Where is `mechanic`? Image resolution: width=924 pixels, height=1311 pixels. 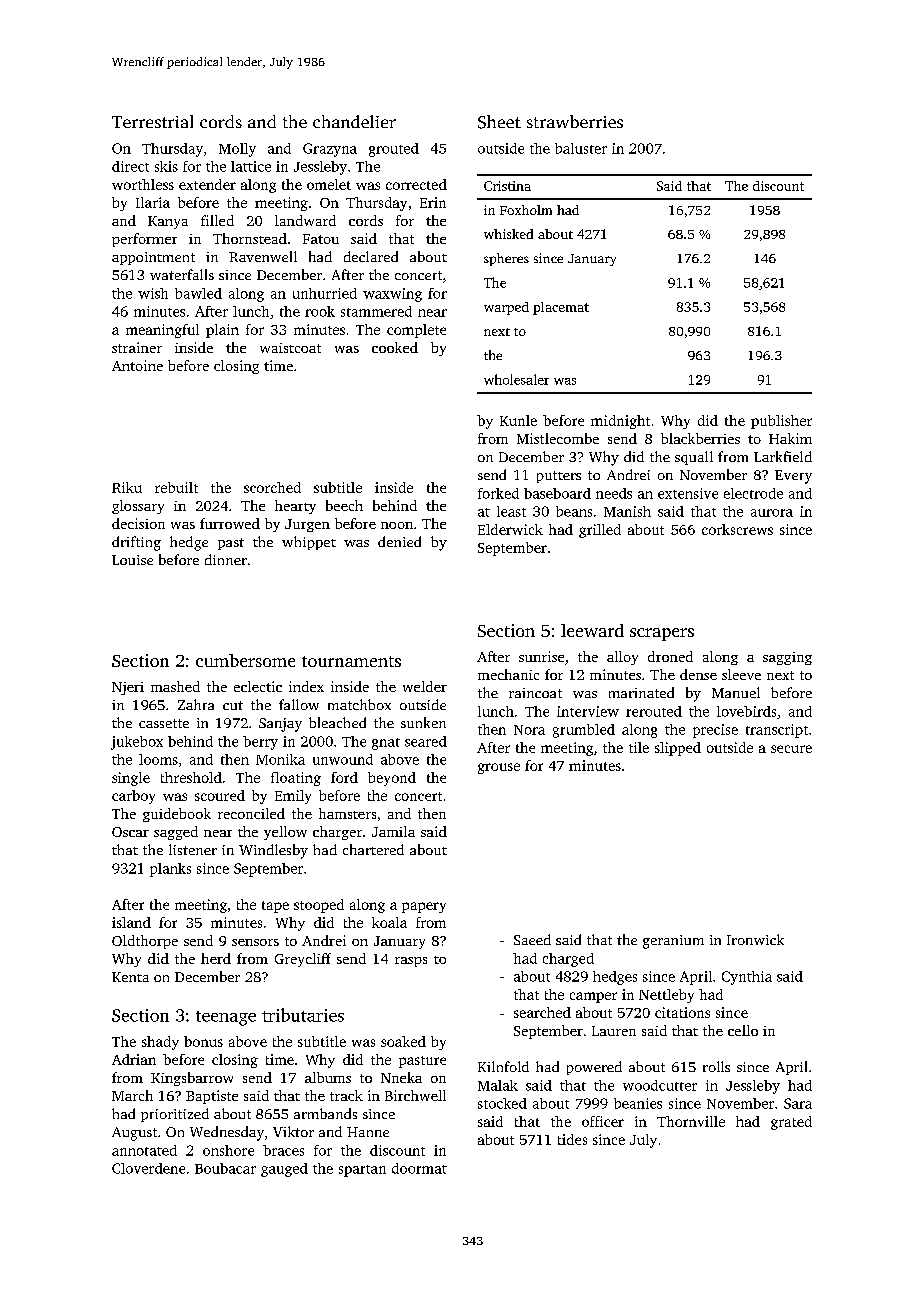
mechanic is located at coordinates (508, 674).
